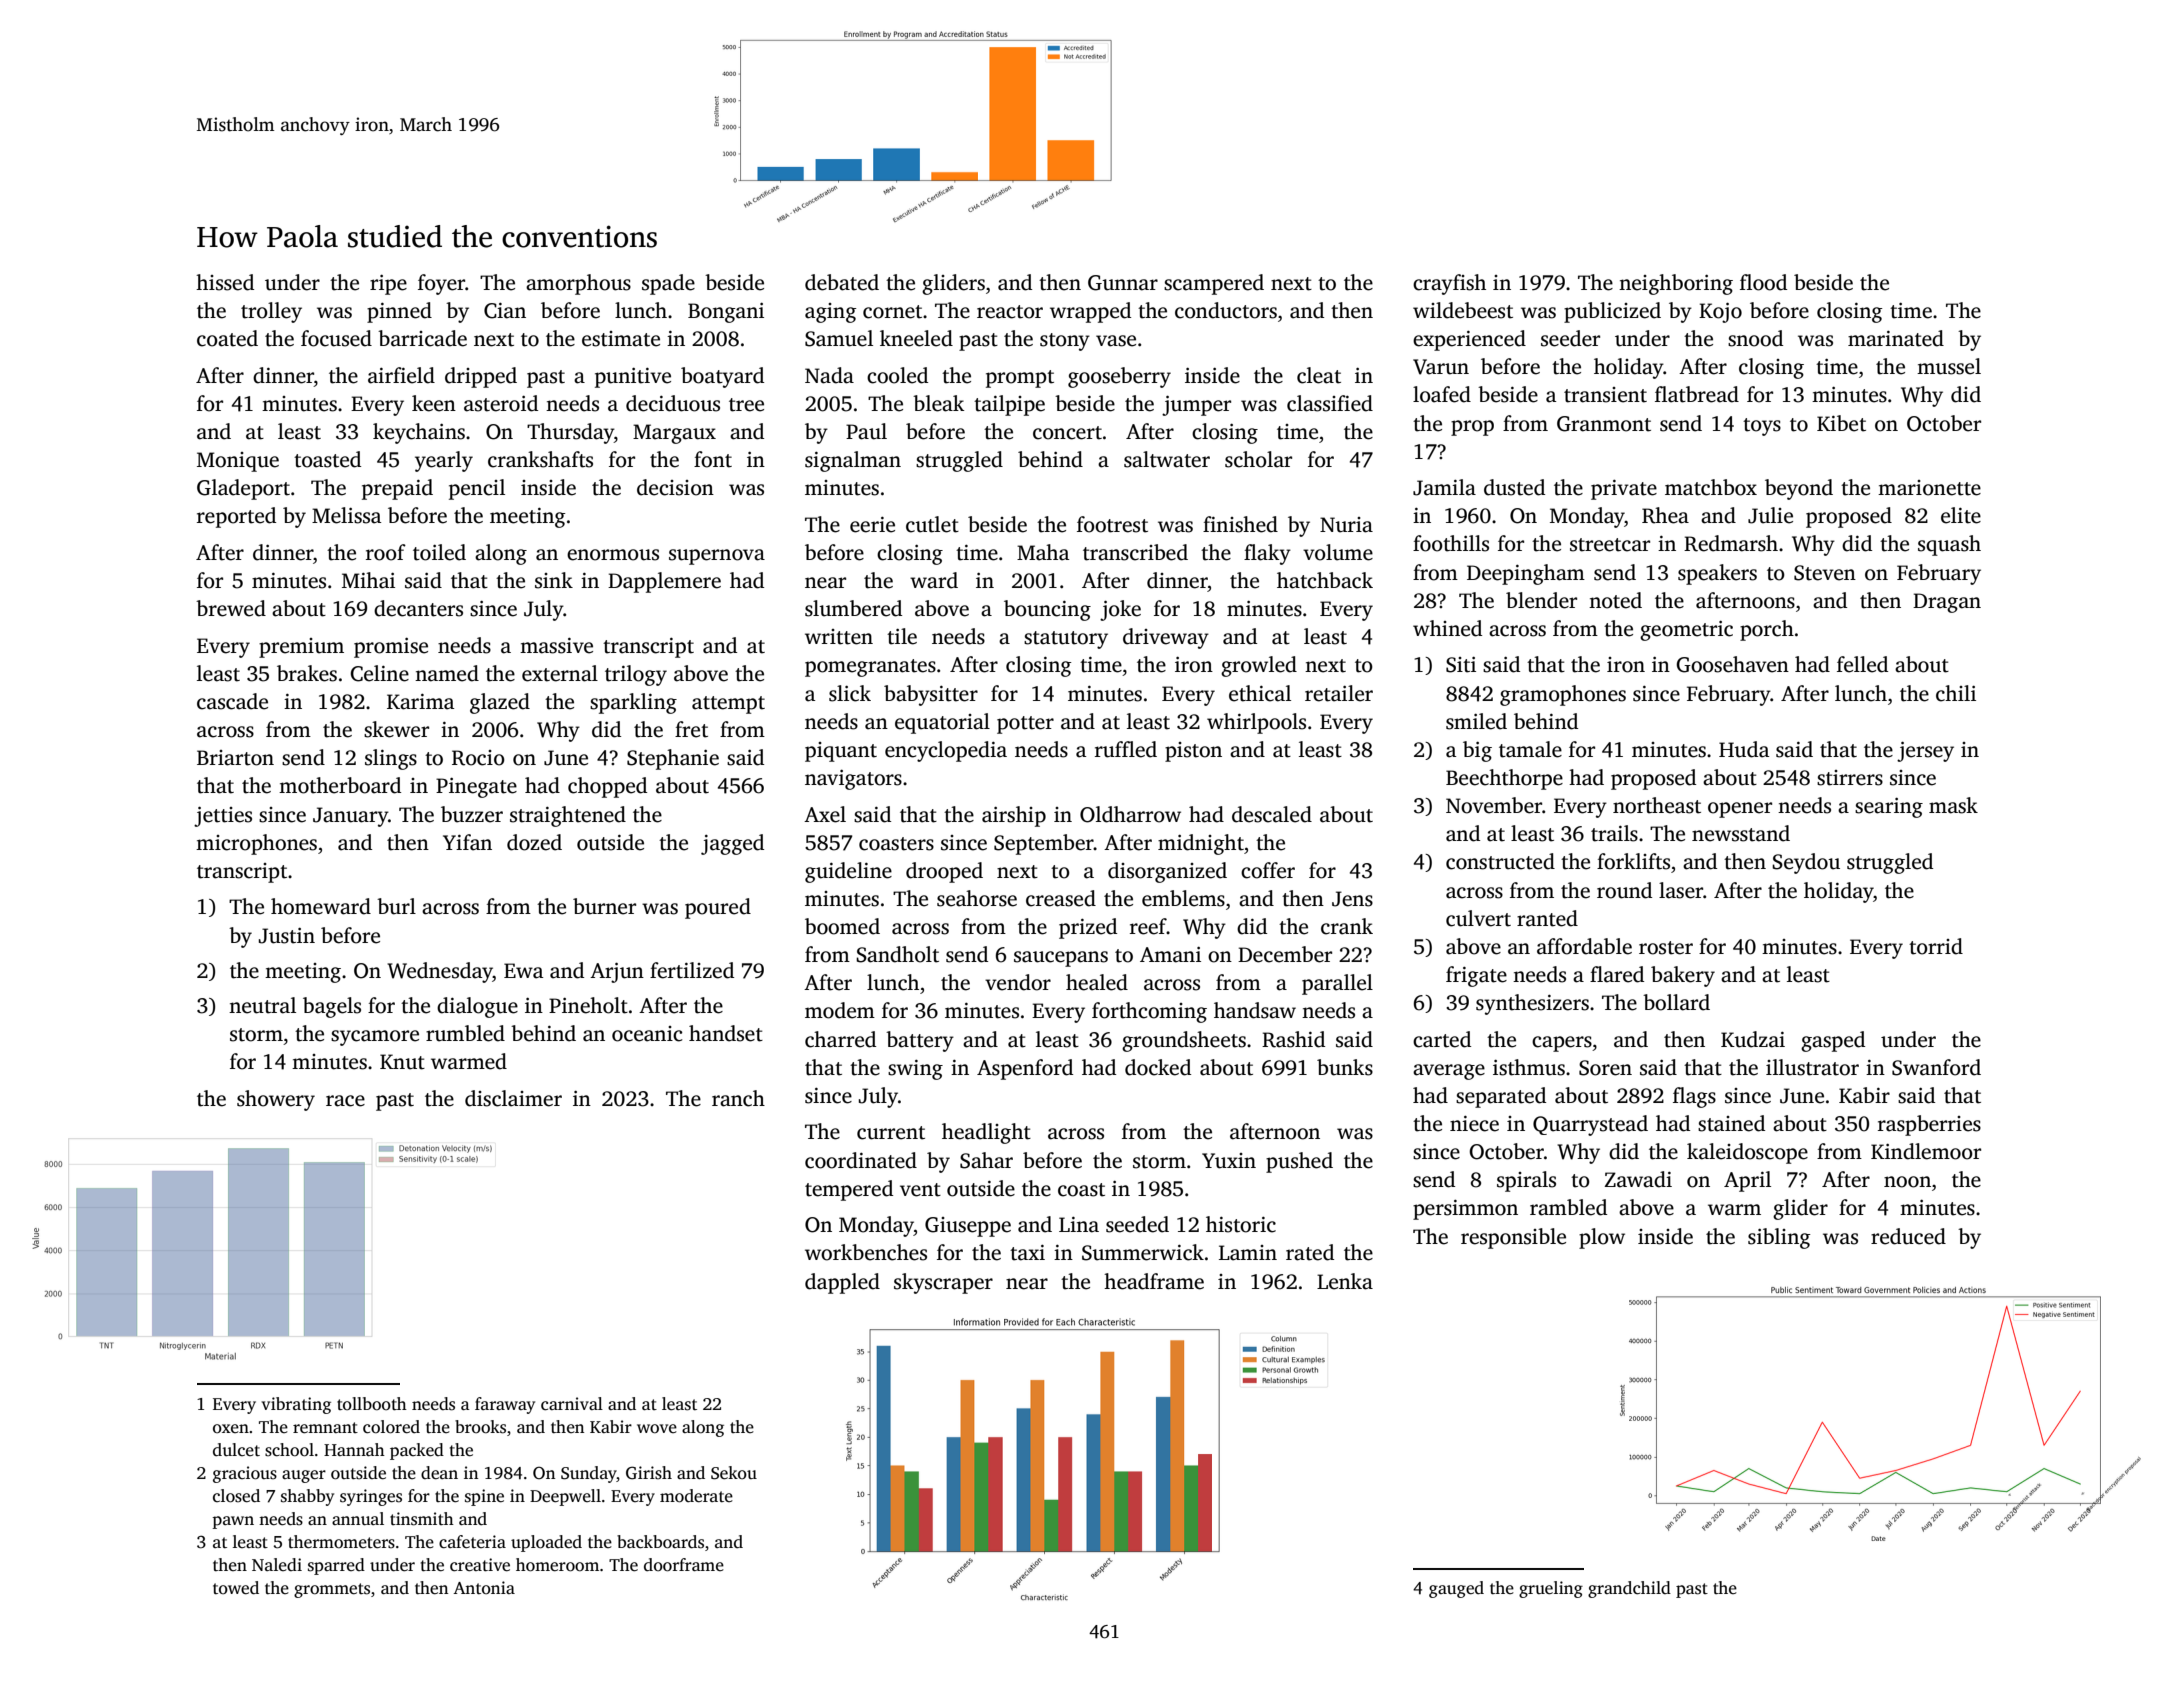 Image resolution: width=2178 pixels, height=1683 pixels. What do you see at coordinates (1456, 1589) in the page?
I see `gauged` at bounding box center [1456, 1589].
